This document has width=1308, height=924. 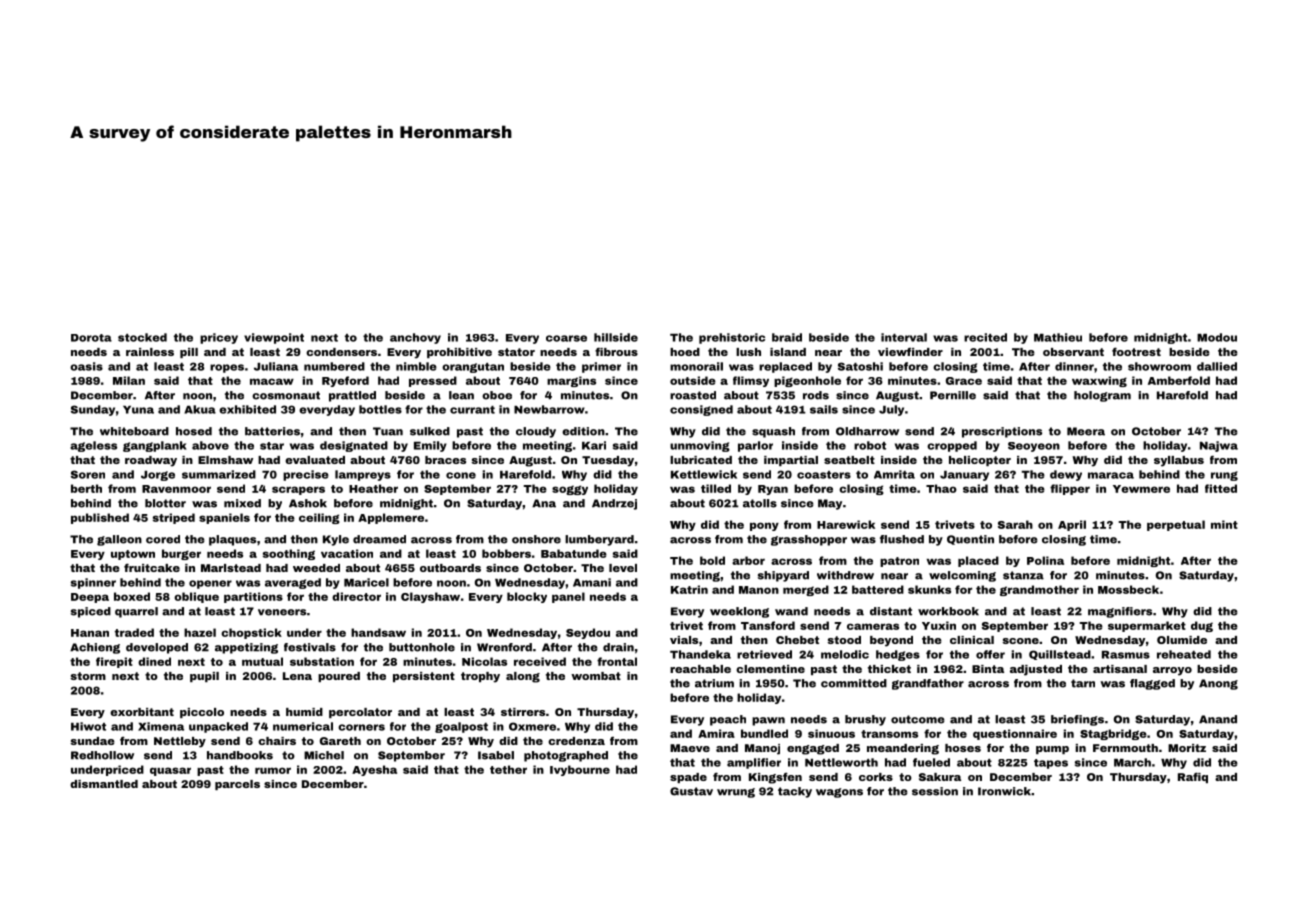 What do you see at coordinates (1058, 337) in the document?
I see `Mathieu` at bounding box center [1058, 337].
